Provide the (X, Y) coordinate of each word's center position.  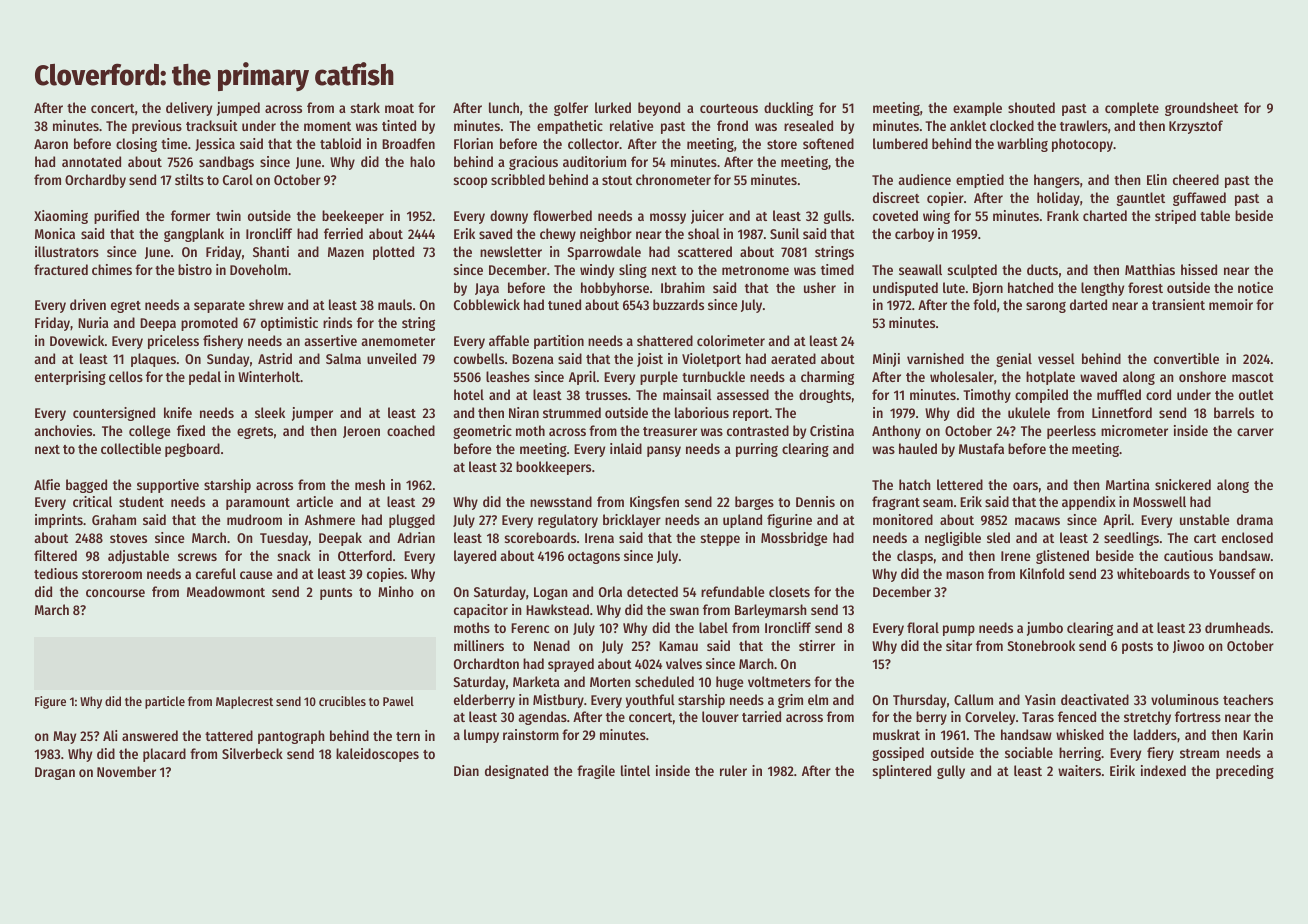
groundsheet (1201, 109)
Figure (50, 702)
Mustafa (981, 448)
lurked (613, 107)
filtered (55, 555)
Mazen (346, 252)
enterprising (70, 378)
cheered (1196, 179)
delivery (189, 109)
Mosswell (1159, 501)
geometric (482, 432)
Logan (551, 593)
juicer (707, 217)
